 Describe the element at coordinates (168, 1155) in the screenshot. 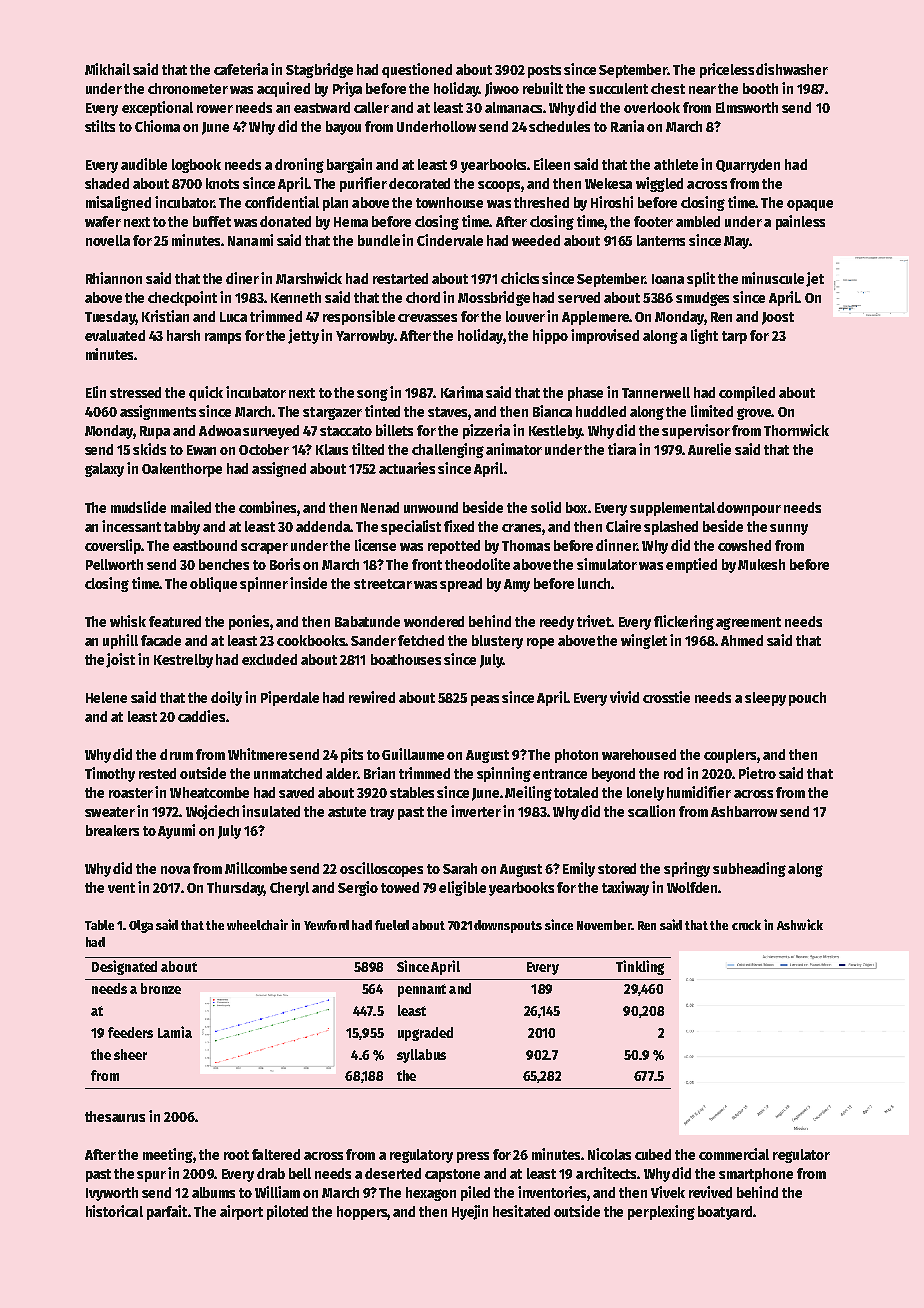

I see `meeting` at that location.
